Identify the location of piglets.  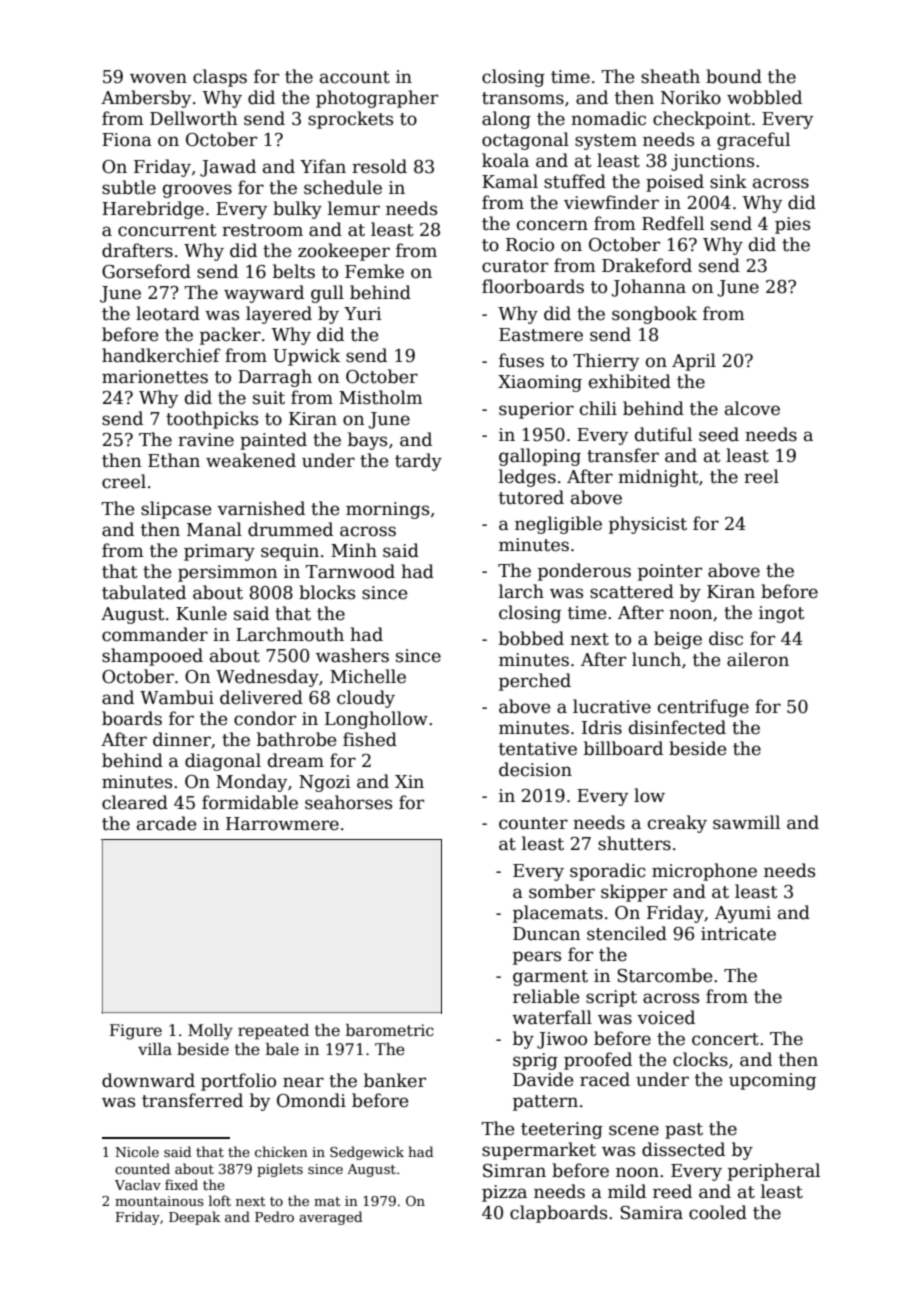
(280, 1170).
